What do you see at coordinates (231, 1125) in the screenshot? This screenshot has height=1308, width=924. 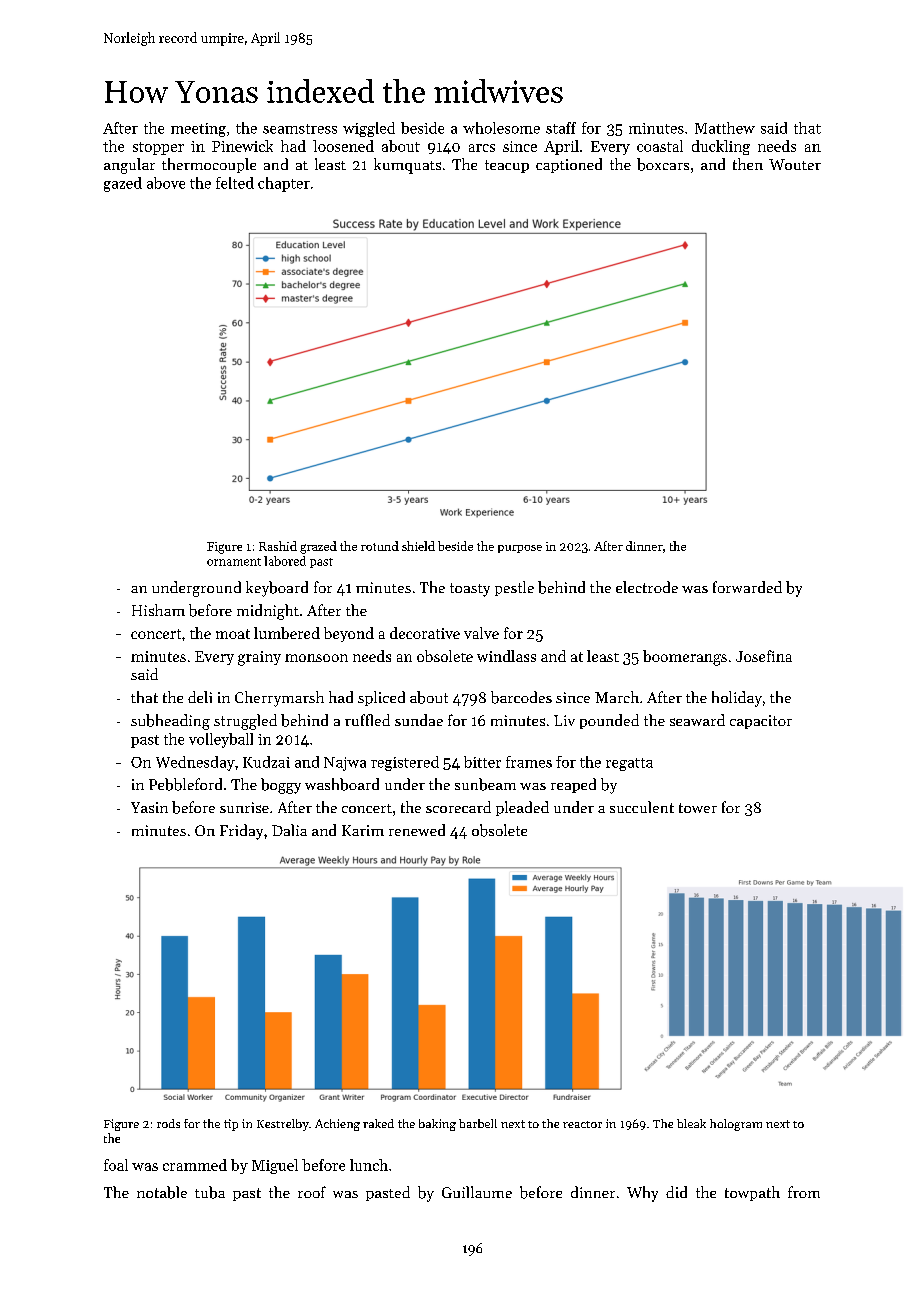 I see `tip` at bounding box center [231, 1125].
